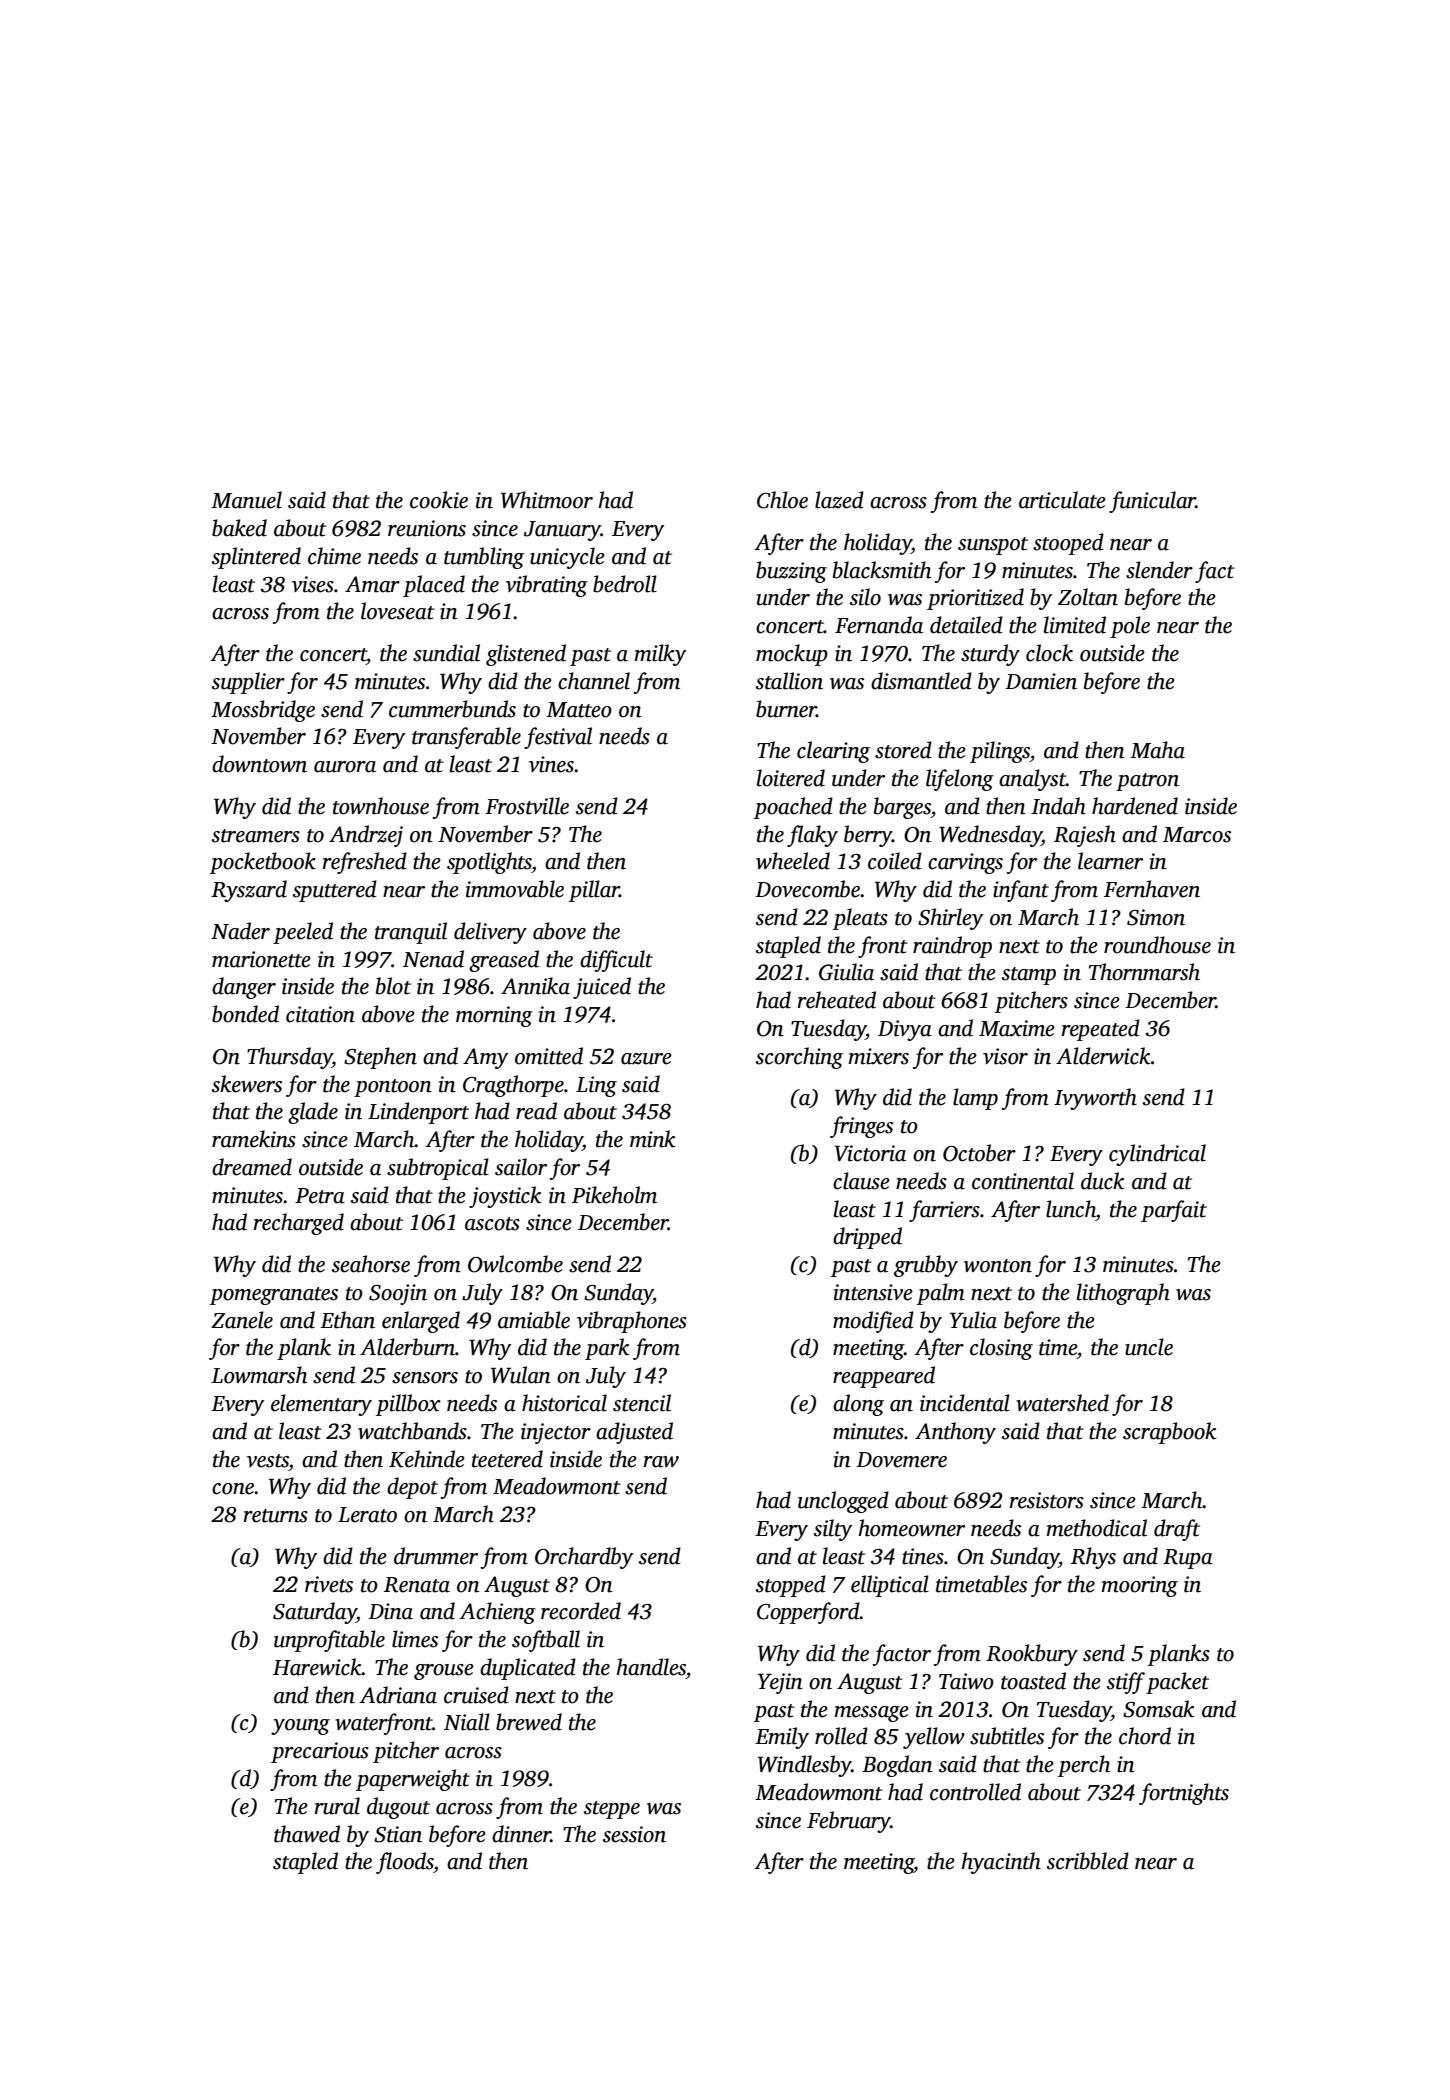  What do you see at coordinates (646, 1059) in the screenshot?
I see `azure` at bounding box center [646, 1059].
